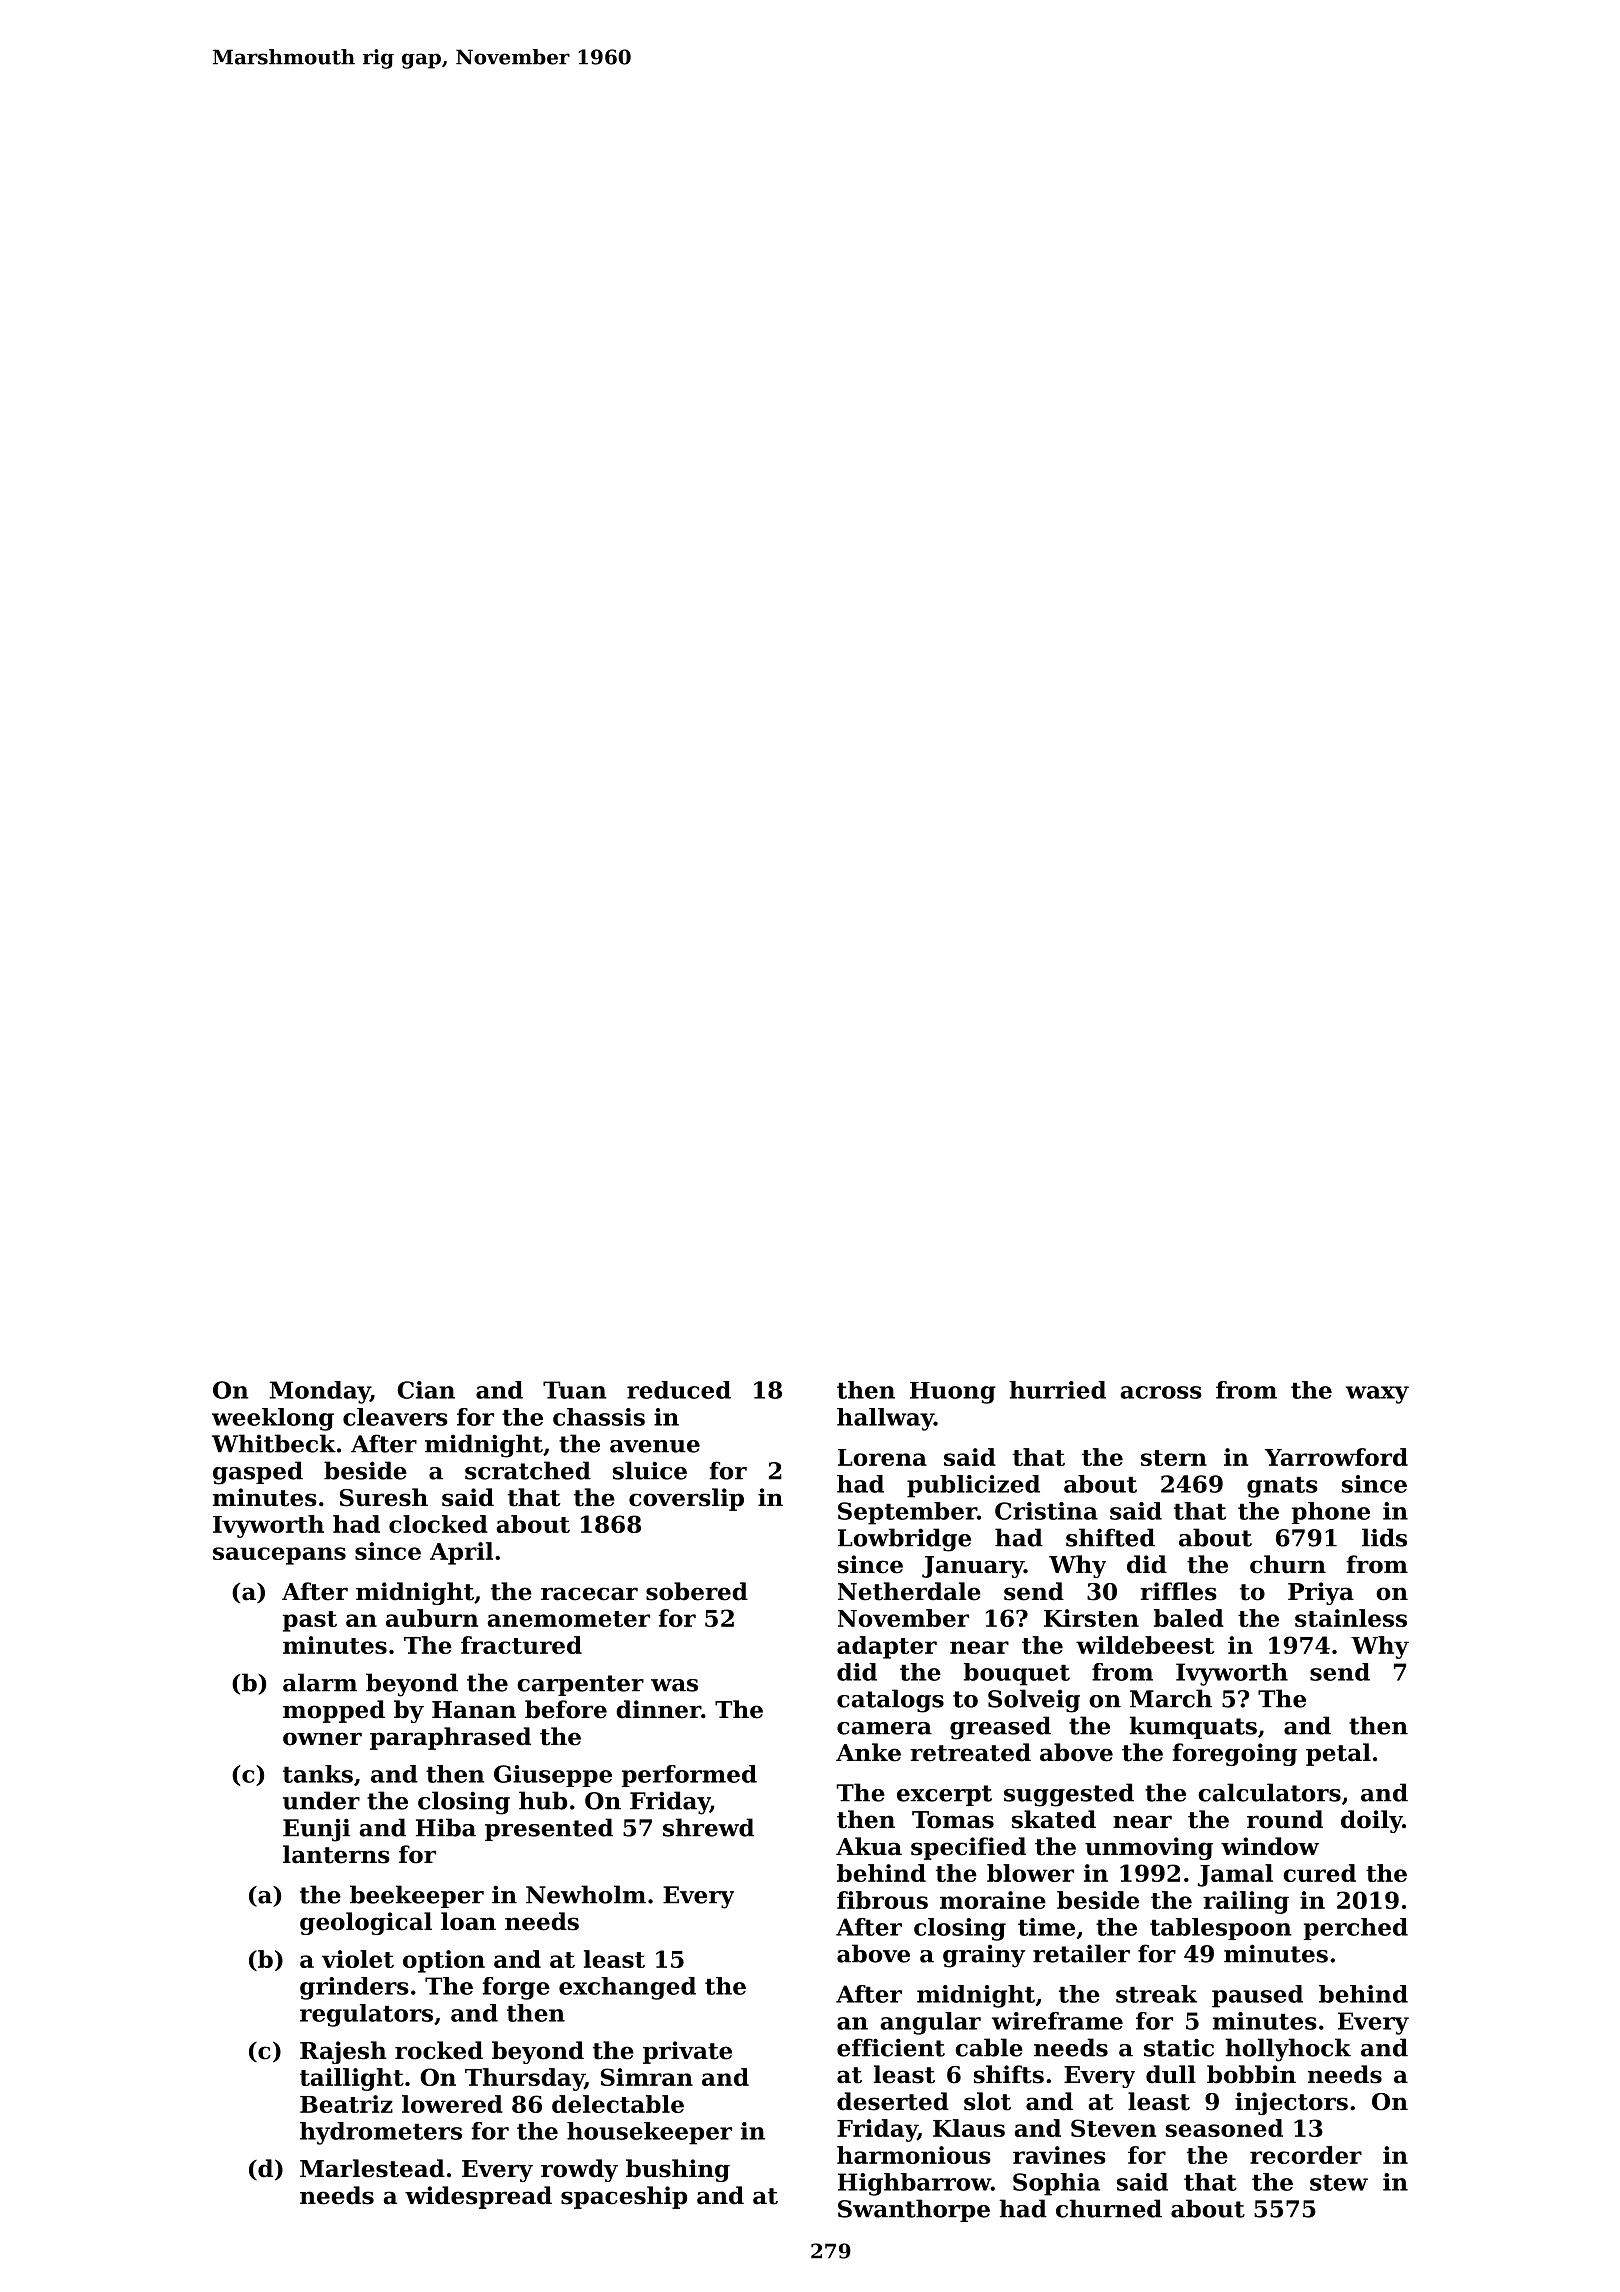 The width and height of the screenshot is (1620, 2292). Describe the element at coordinates (334, 1711) in the screenshot. I see `mopped` at that location.
